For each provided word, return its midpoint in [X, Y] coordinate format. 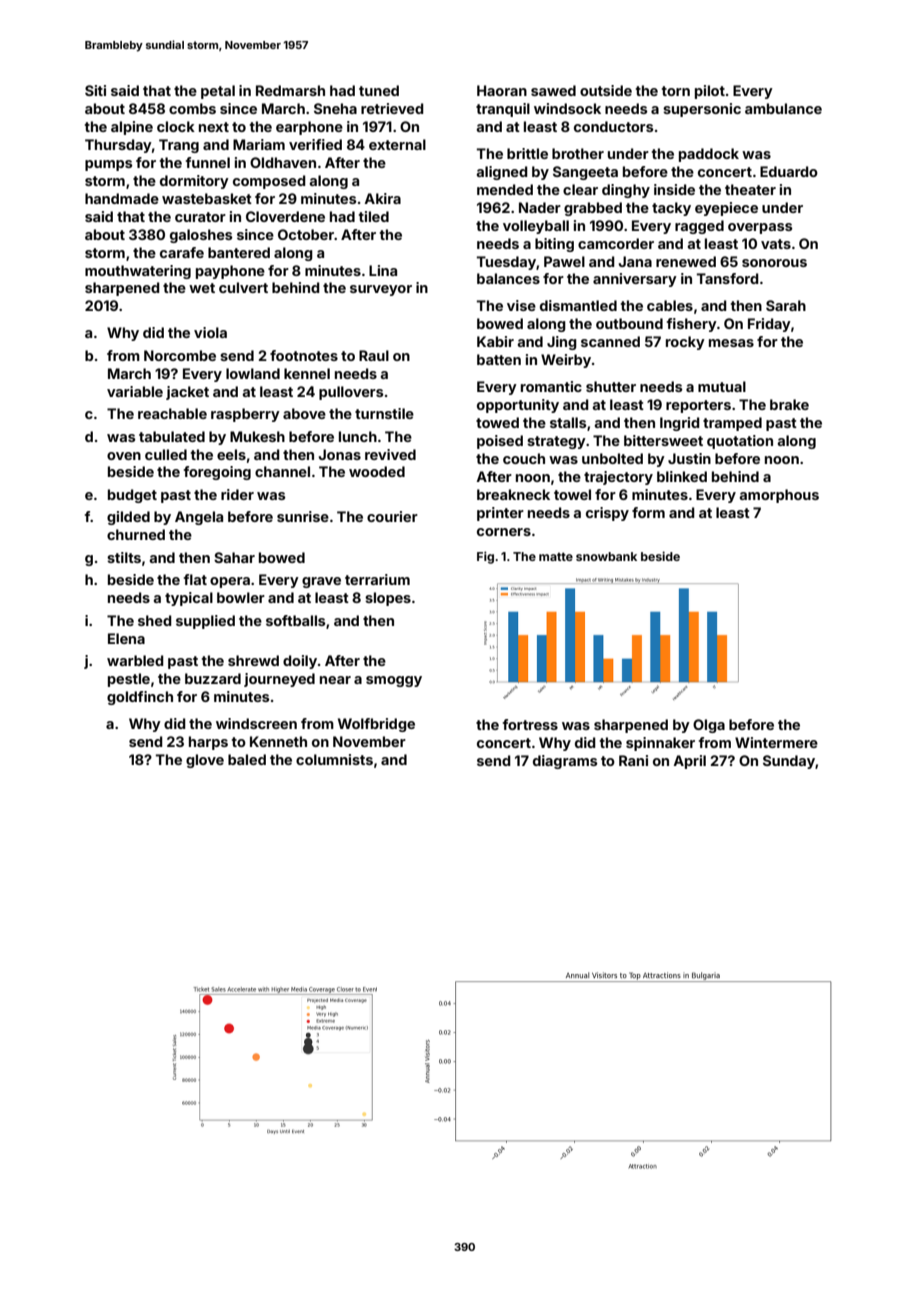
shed [155, 620]
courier [392, 516]
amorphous [779, 496]
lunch [358, 436]
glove [205, 761]
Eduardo [789, 171]
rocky [685, 343]
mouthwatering [138, 272]
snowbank [606, 556]
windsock [567, 108]
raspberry [245, 415]
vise [521, 305]
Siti [95, 90]
